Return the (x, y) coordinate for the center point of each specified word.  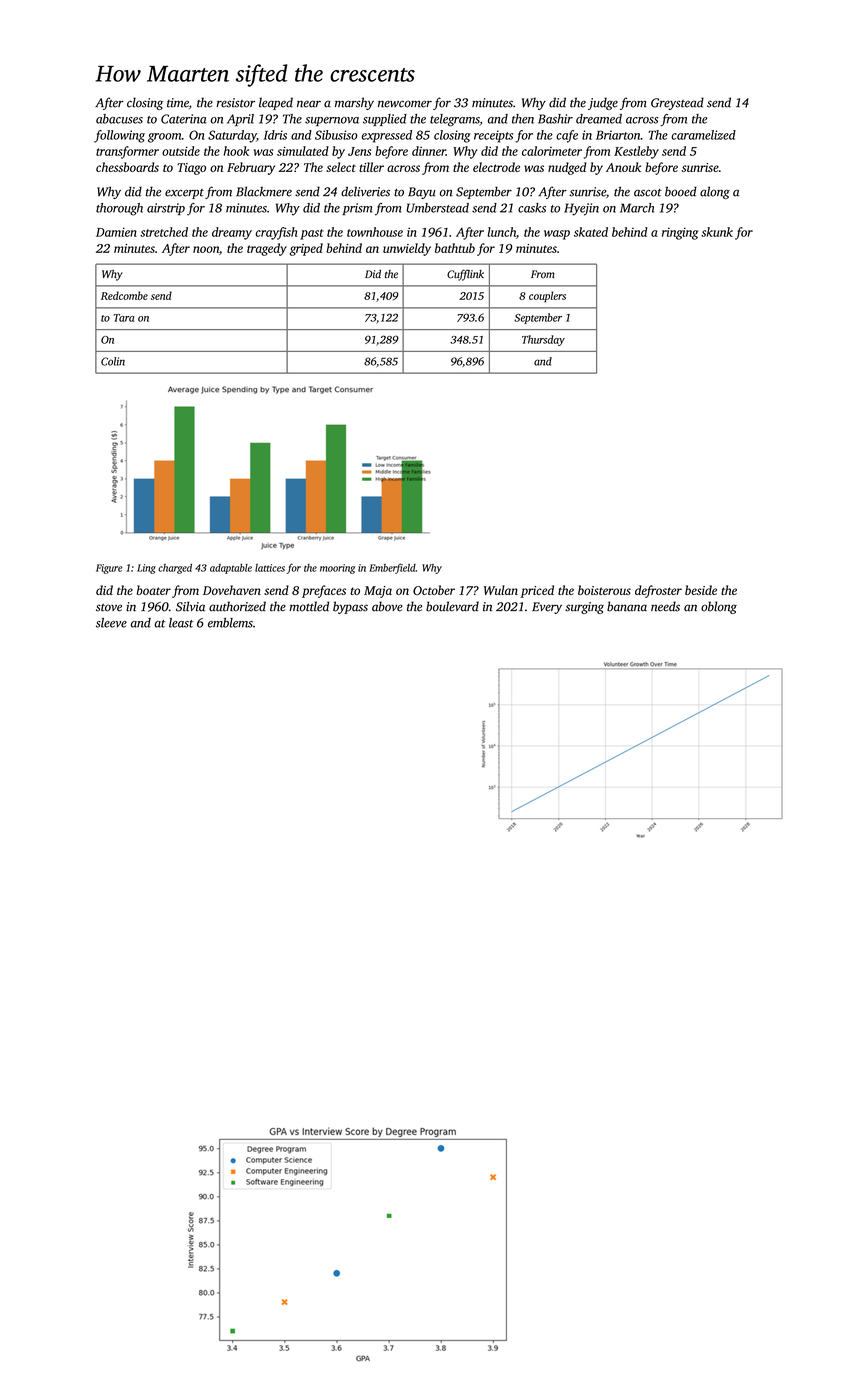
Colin (113, 361)
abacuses (119, 119)
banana (627, 606)
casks (532, 208)
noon (206, 249)
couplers (547, 296)
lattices (270, 568)
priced (537, 591)
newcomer (405, 104)
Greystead (677, 103)
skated (591, 232)
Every (547, 608)
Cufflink (465, 275)
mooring (337, 569)
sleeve (111, 623)
